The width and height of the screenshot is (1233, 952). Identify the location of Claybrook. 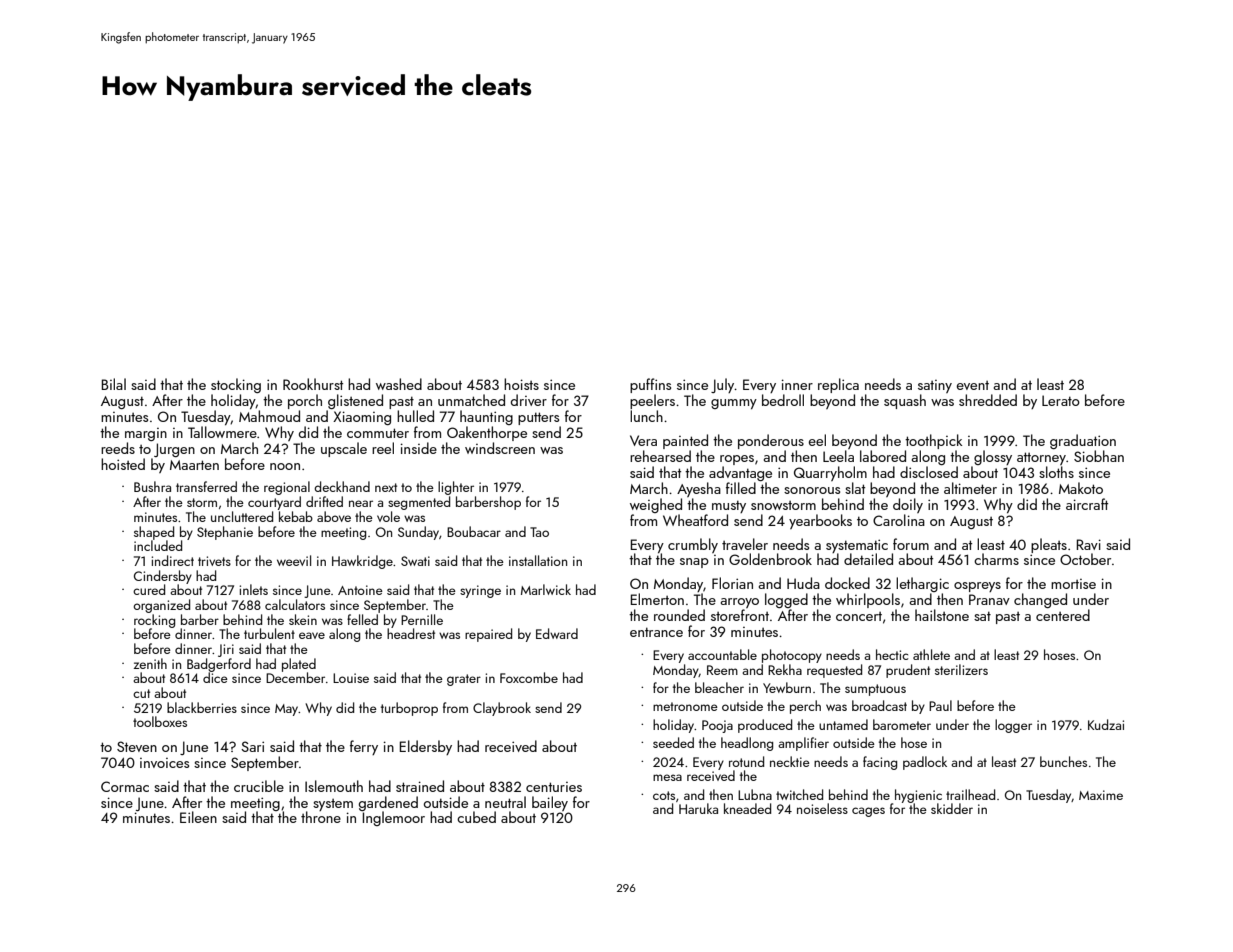
(502, 709).
